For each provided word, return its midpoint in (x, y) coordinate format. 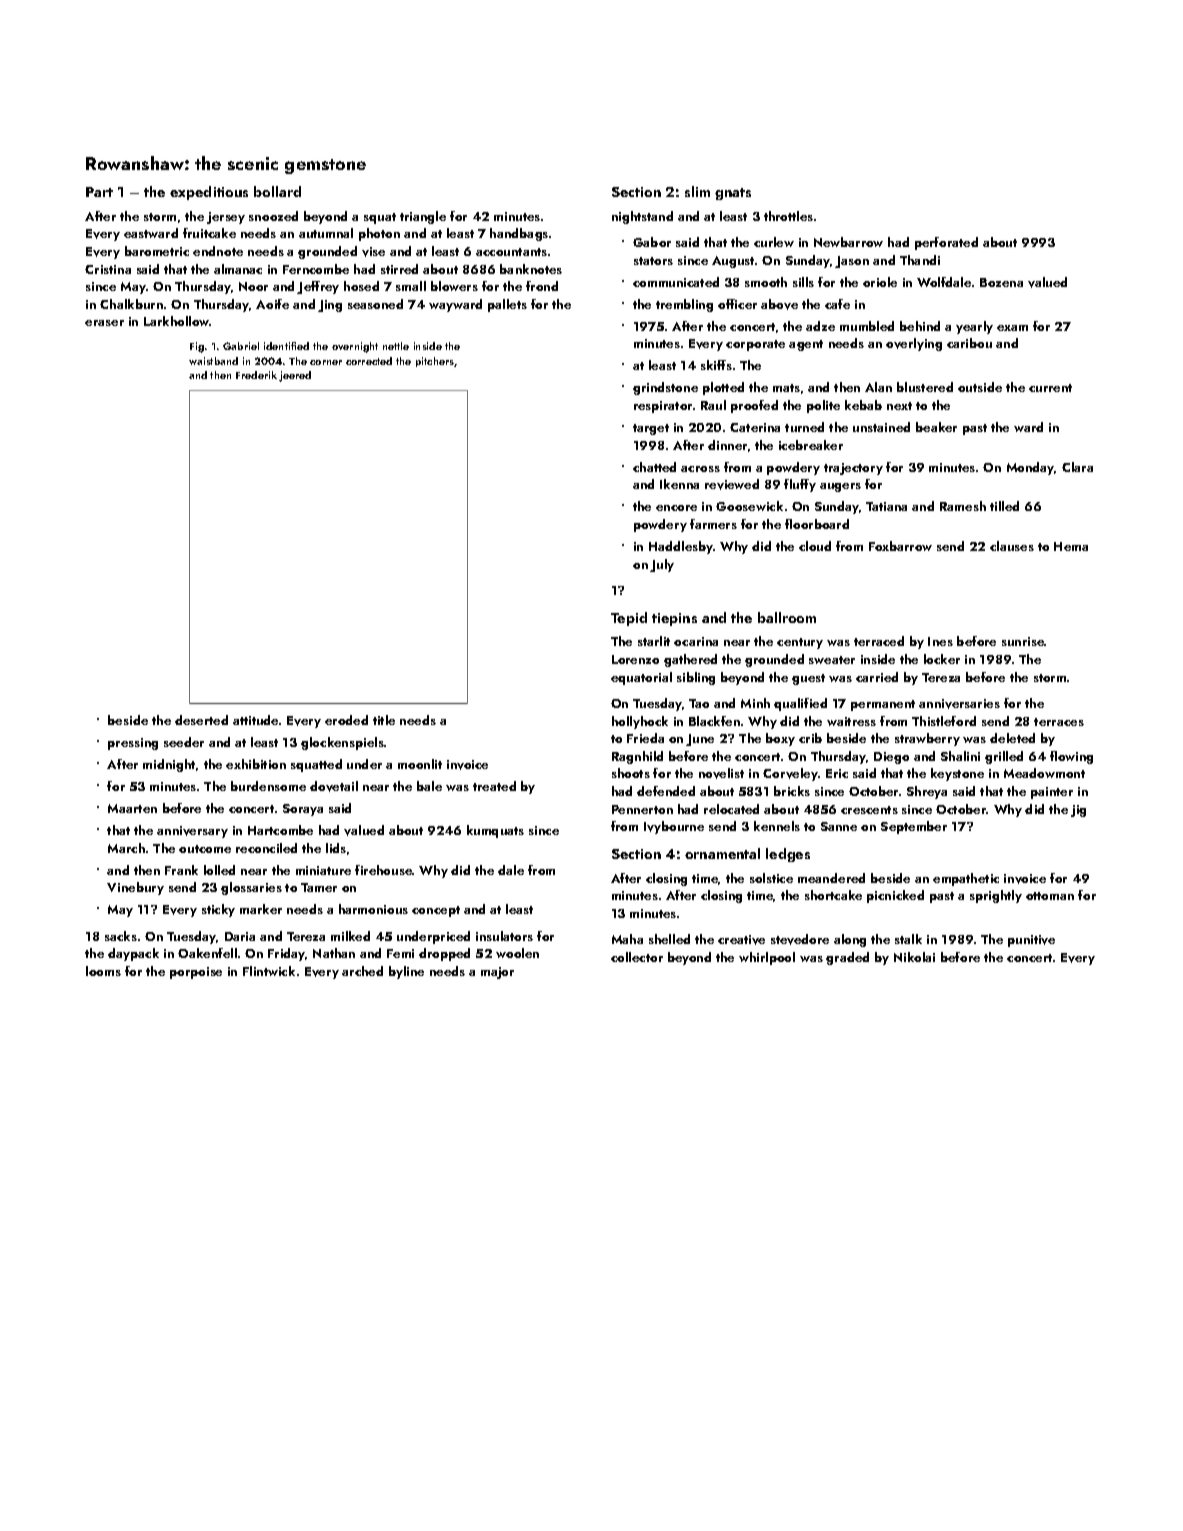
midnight (169, 765)
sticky (218, 910)
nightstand (642, 217)
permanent (883, 705)
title (384, 720)
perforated (946, 243)
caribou (969, 343)
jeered (295, 376)
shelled (669, 939)
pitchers (435, 362)
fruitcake (209, 233)
